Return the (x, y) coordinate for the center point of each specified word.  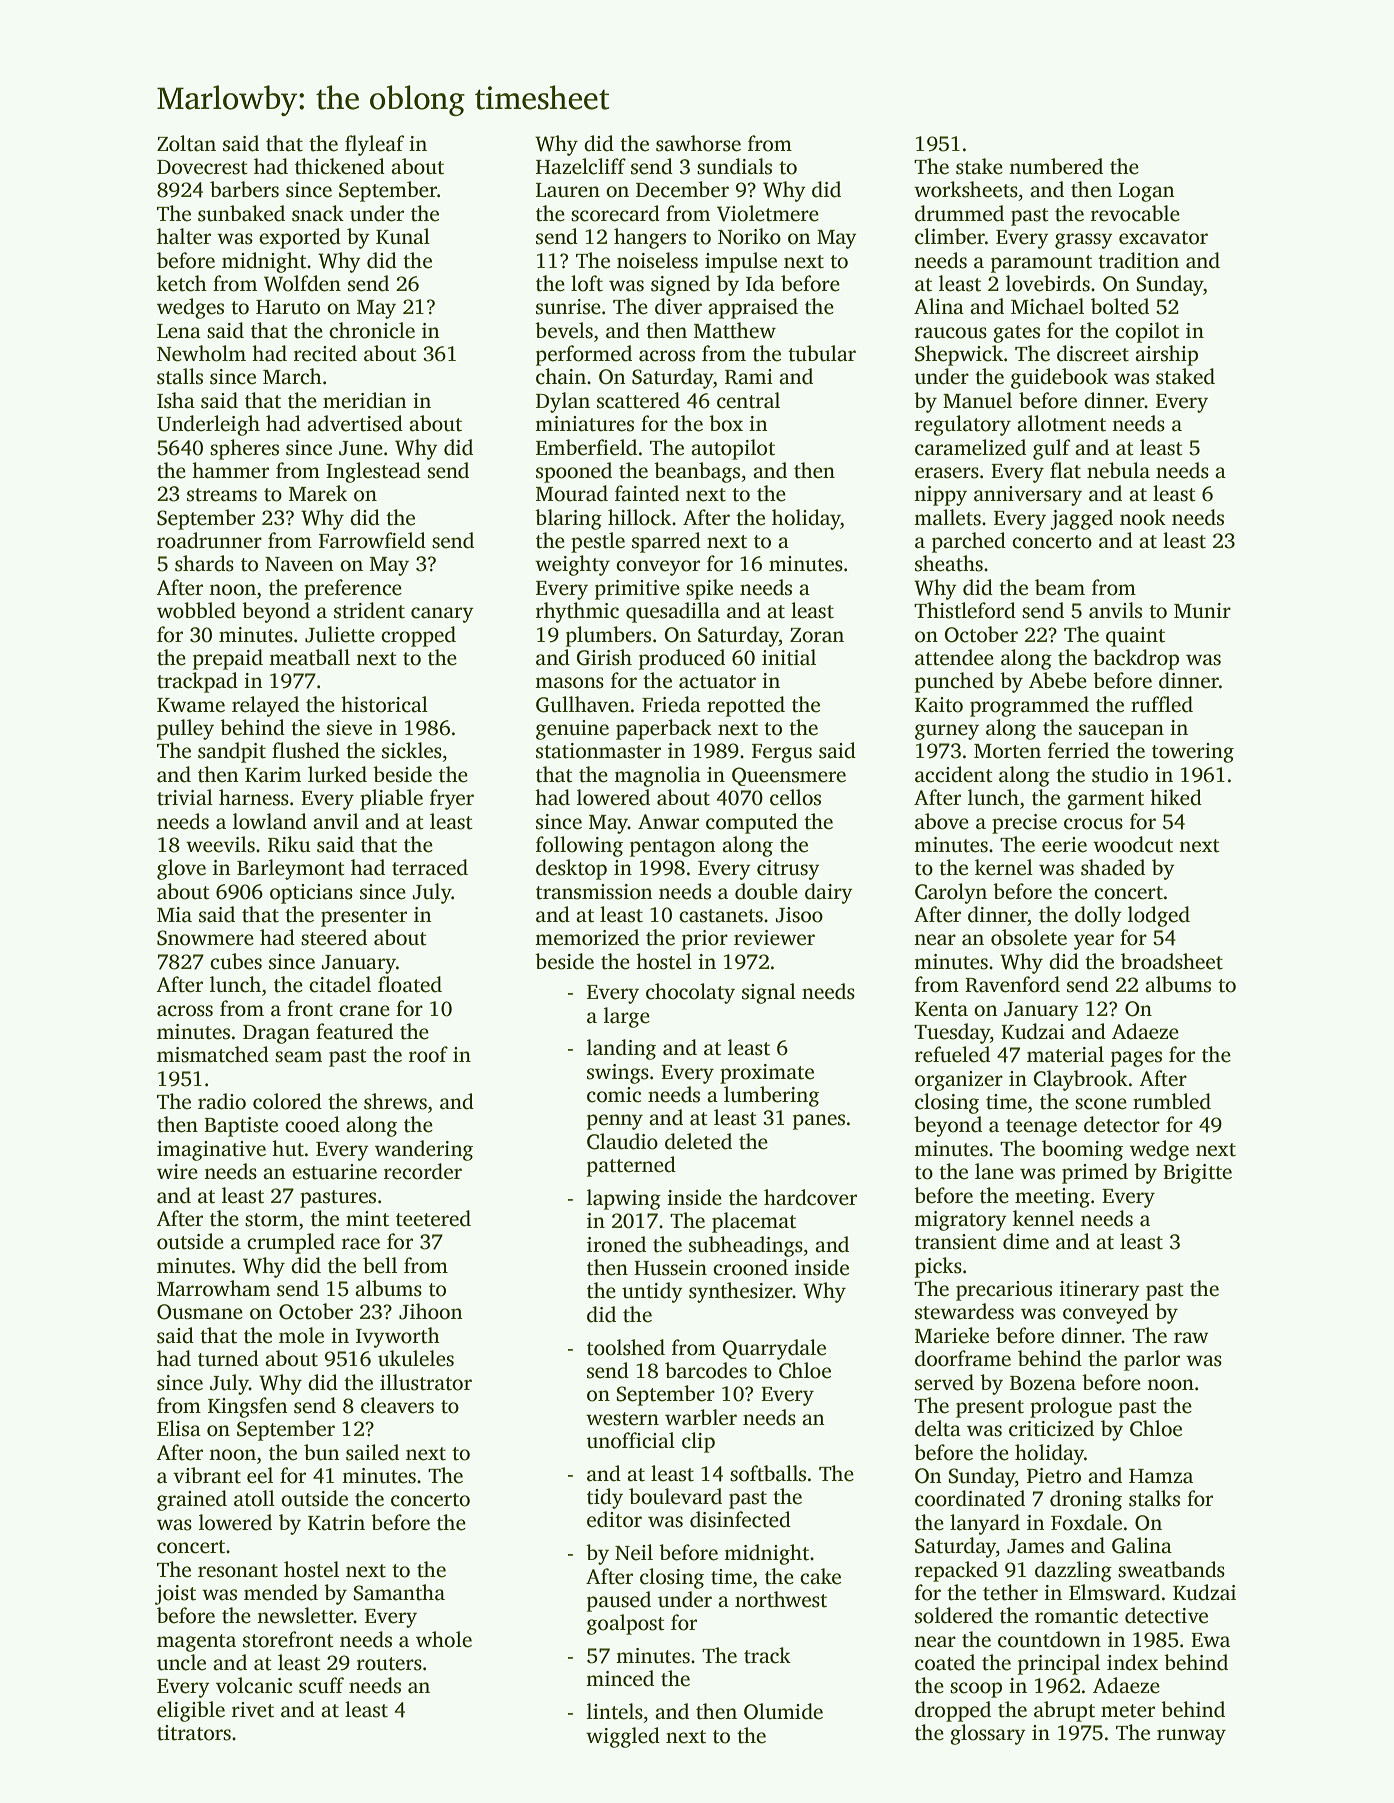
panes (819, 1122)
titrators (194, 1733)
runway (1191, 1737)
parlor (1152, 1360)
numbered (1056, 166)
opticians (311, 894)
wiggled (623, 1737)
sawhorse (698, 143)
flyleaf (374, 145)
